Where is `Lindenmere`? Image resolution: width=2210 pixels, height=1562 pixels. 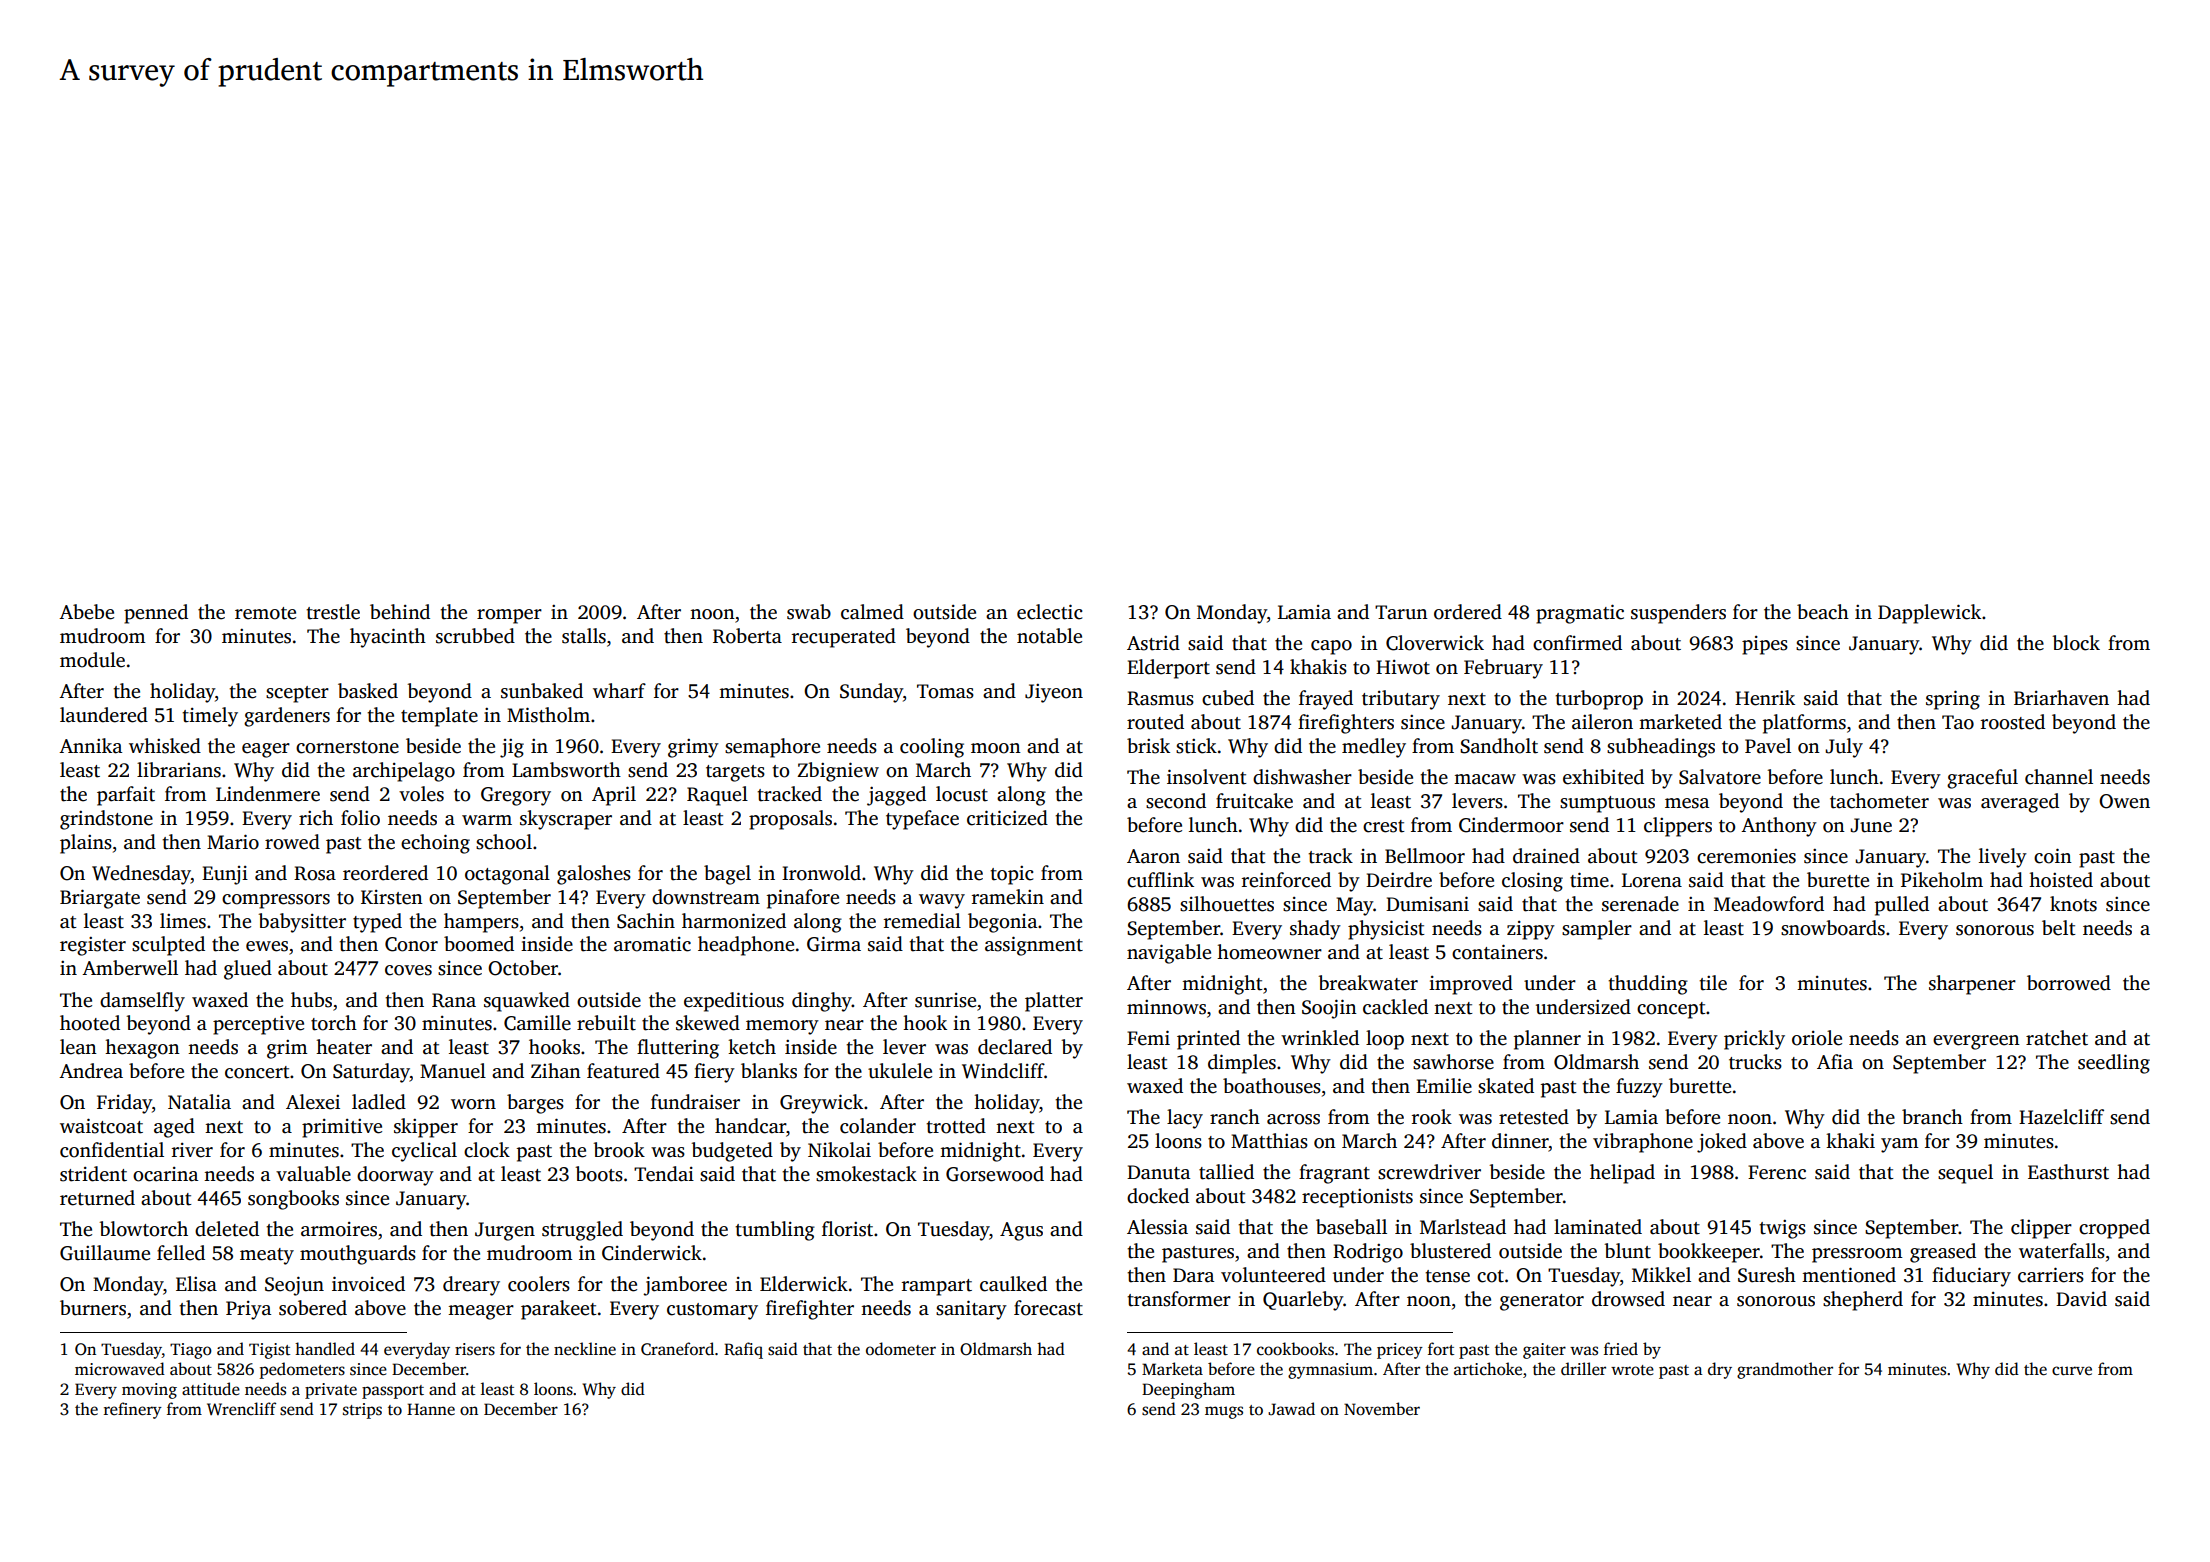 Lindenmere is located at coordinates (268, 794).
